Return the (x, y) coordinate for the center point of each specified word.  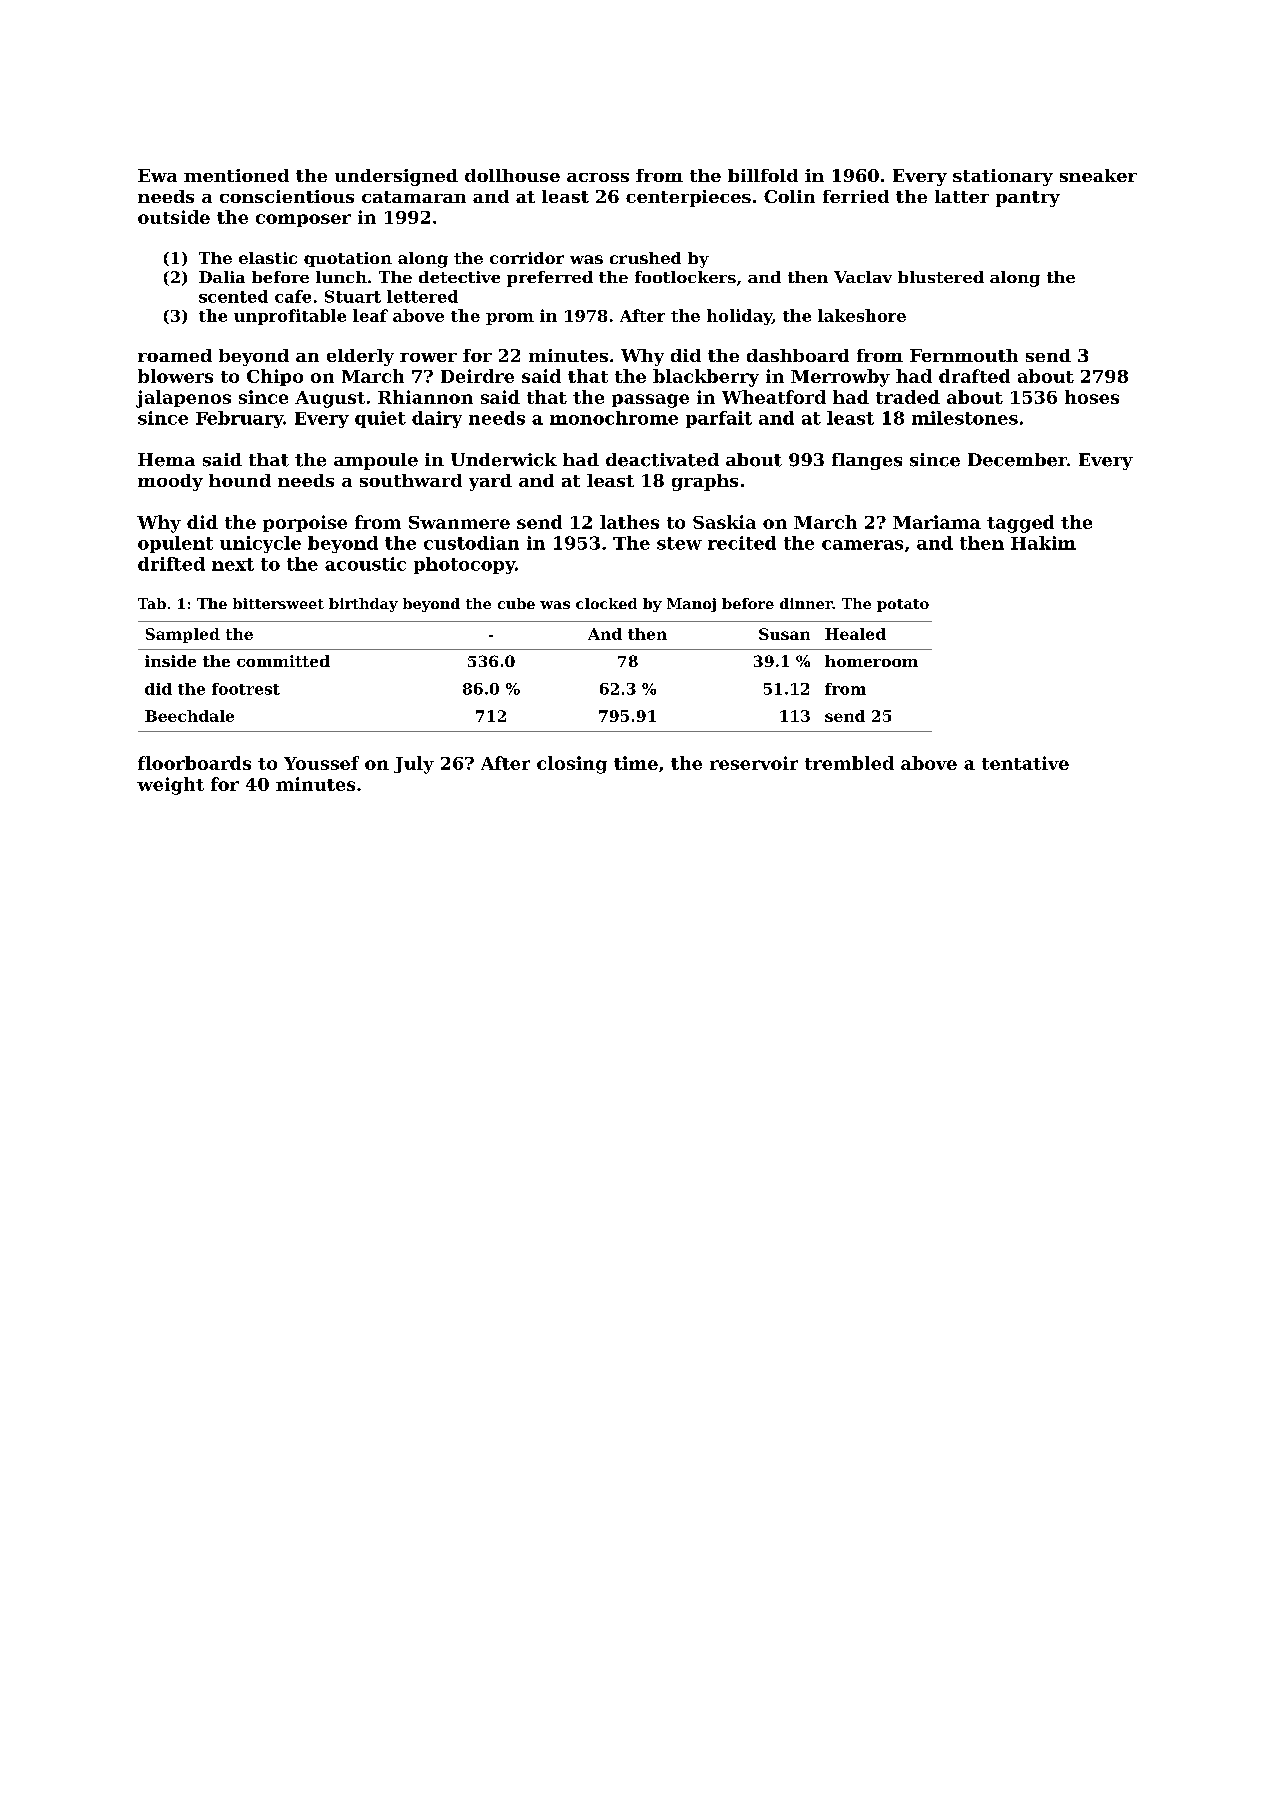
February (239, 419)
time (636, 763)
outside (174, 217)
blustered (941, 277)
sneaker (1098, 175)
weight (170, 786)
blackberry (706, 378)
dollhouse (512, 175)
